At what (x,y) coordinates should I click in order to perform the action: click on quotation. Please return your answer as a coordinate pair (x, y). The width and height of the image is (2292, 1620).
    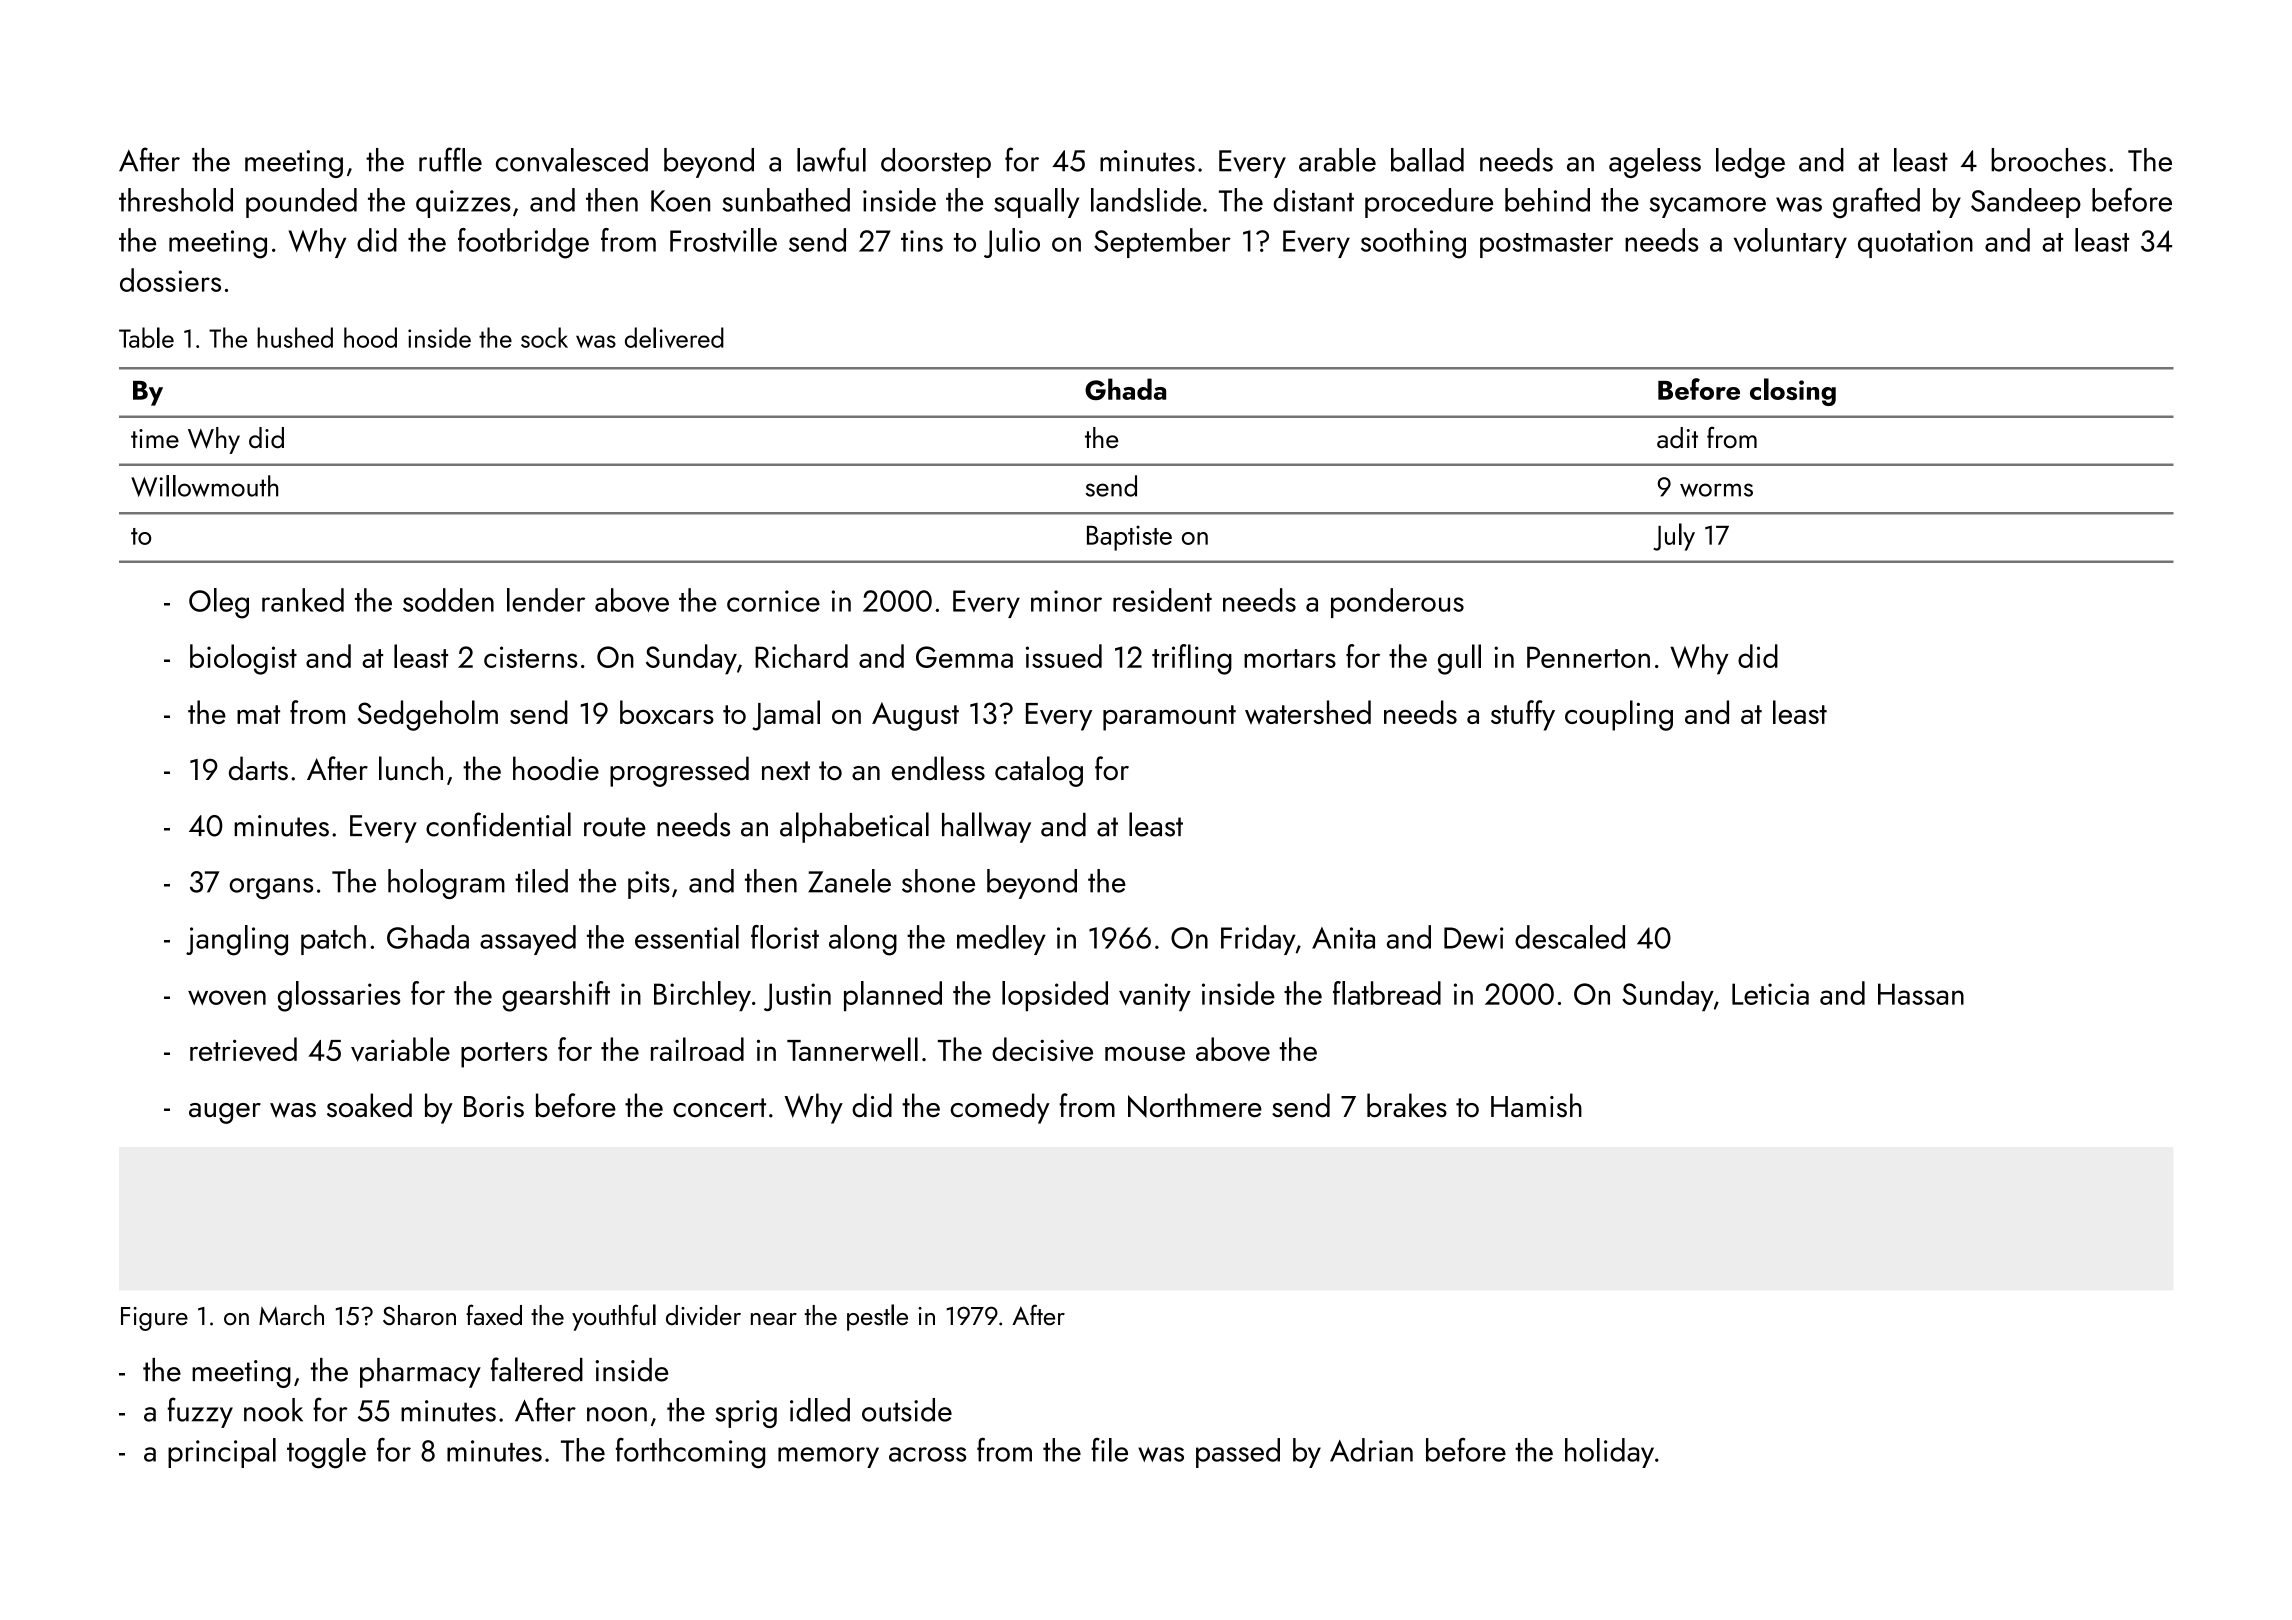
    Looking at the image, I should click on (1915, 244).
